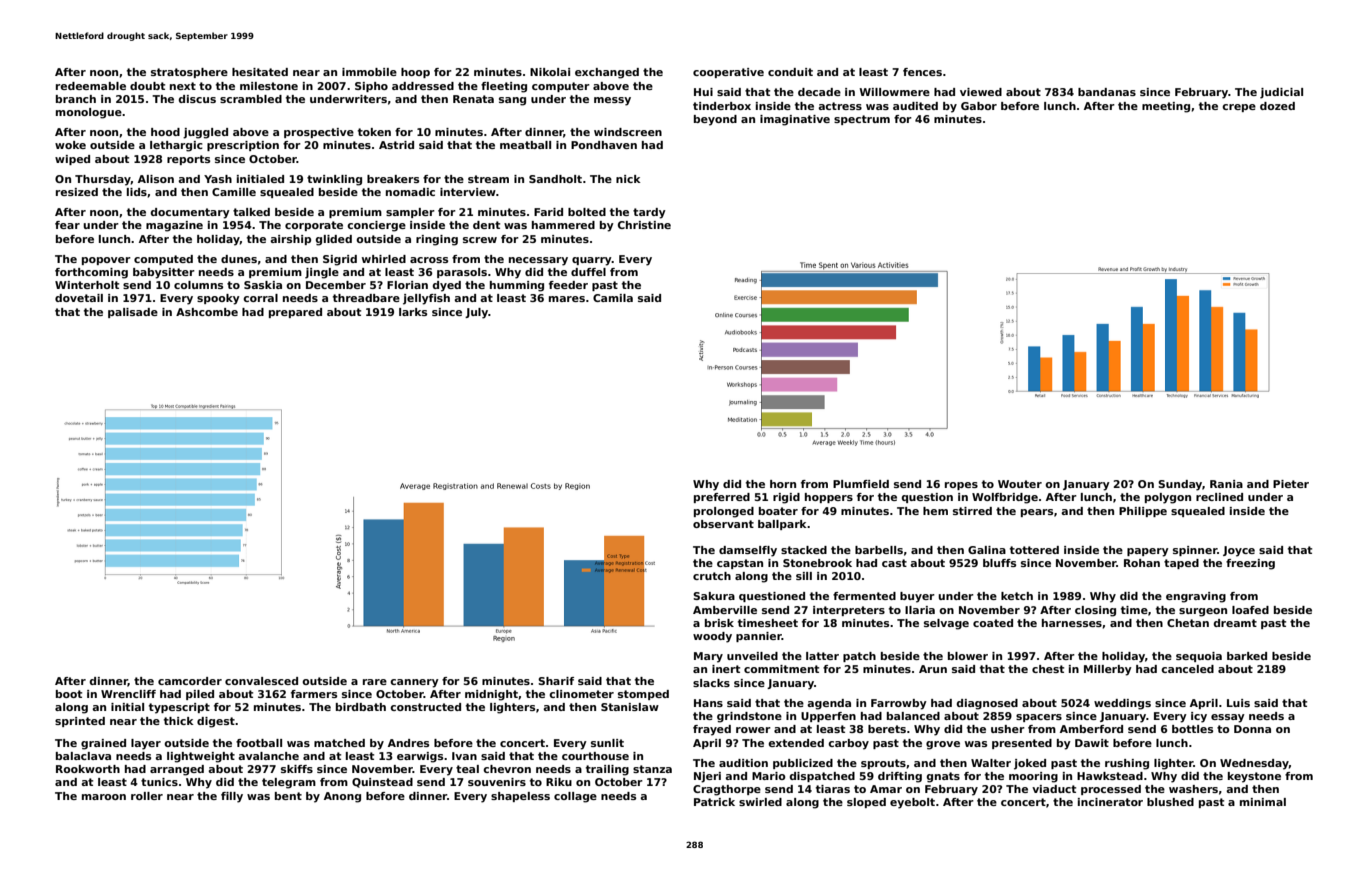 The height and width of the screenshot is (887, 1372). I want to click on earwigs, so click(420, 757).
